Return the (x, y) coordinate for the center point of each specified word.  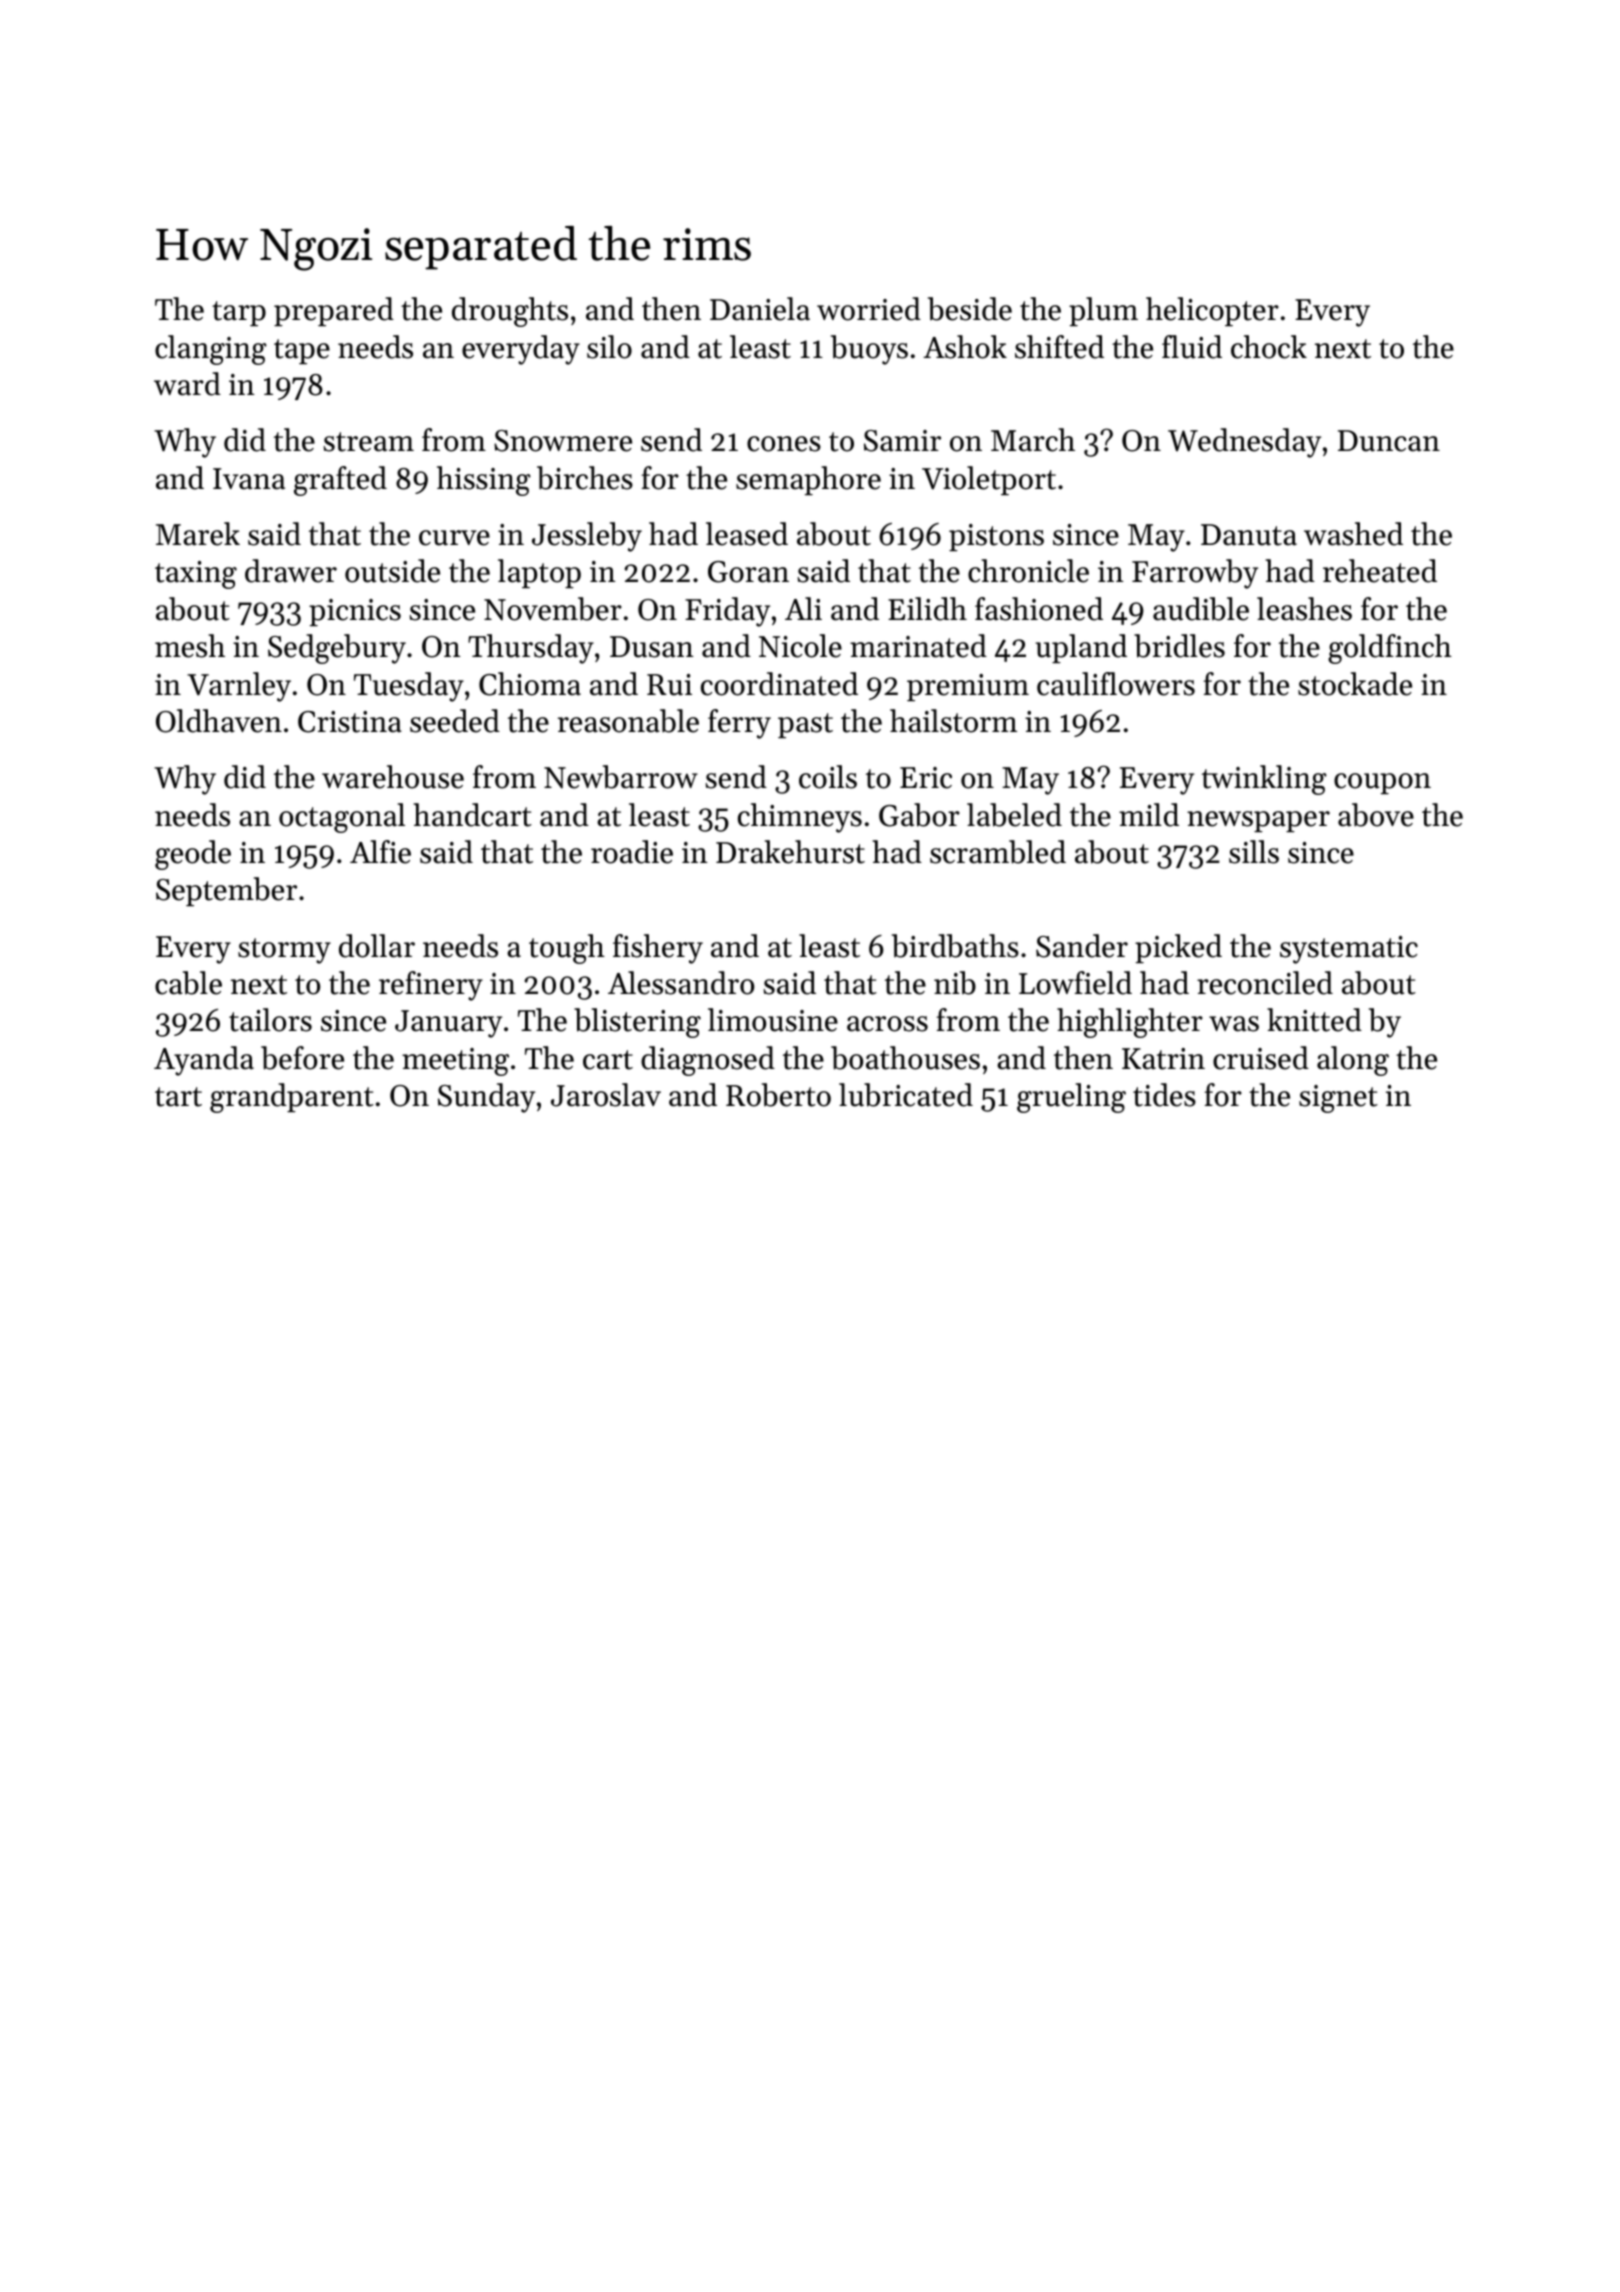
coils (828, 777)
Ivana (249, 479)
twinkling (1264, 780)
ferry (739, 724)
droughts (510, 312)
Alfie (380, 852)
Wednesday (1244, 443)
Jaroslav (606, 1095)
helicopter (1212, 311)
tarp (239, 313)
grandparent (292, 1098)
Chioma (530, 684)
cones (784, 444)
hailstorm (953, 721)
